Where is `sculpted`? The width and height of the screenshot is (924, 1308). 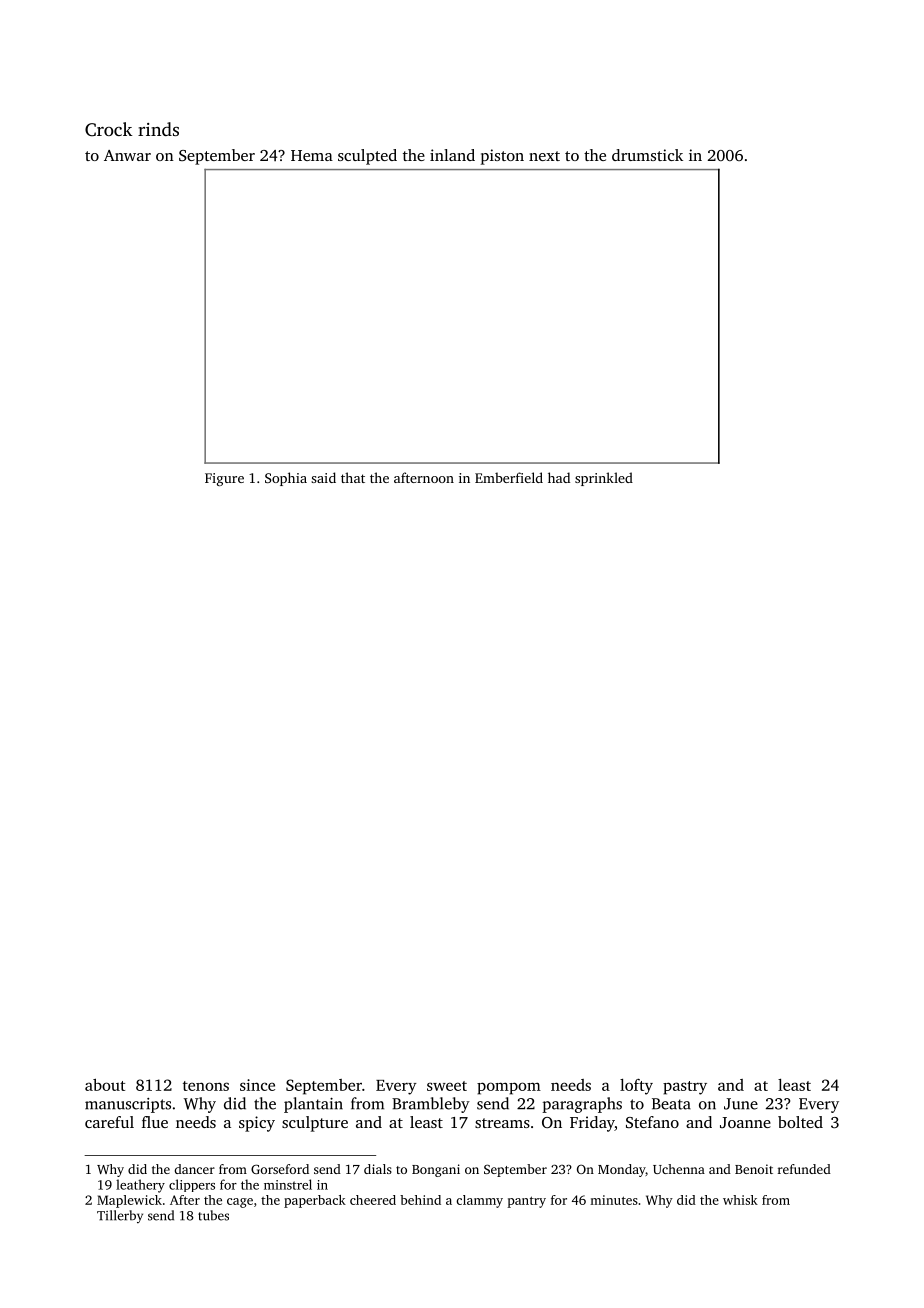
sculpted is located at coordinates (367, 157).
